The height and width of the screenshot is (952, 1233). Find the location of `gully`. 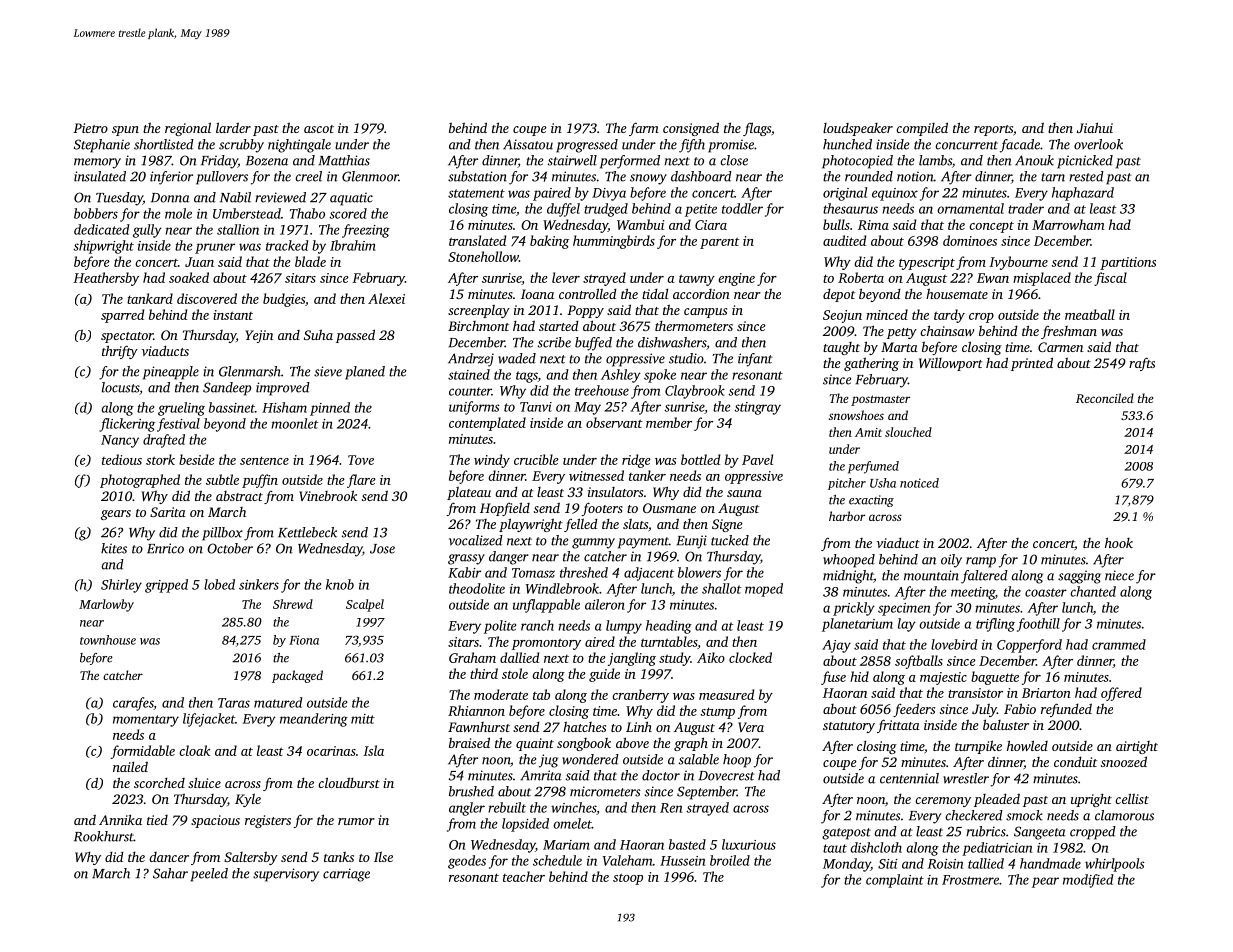

gully is located at coordinates (147, 231).
